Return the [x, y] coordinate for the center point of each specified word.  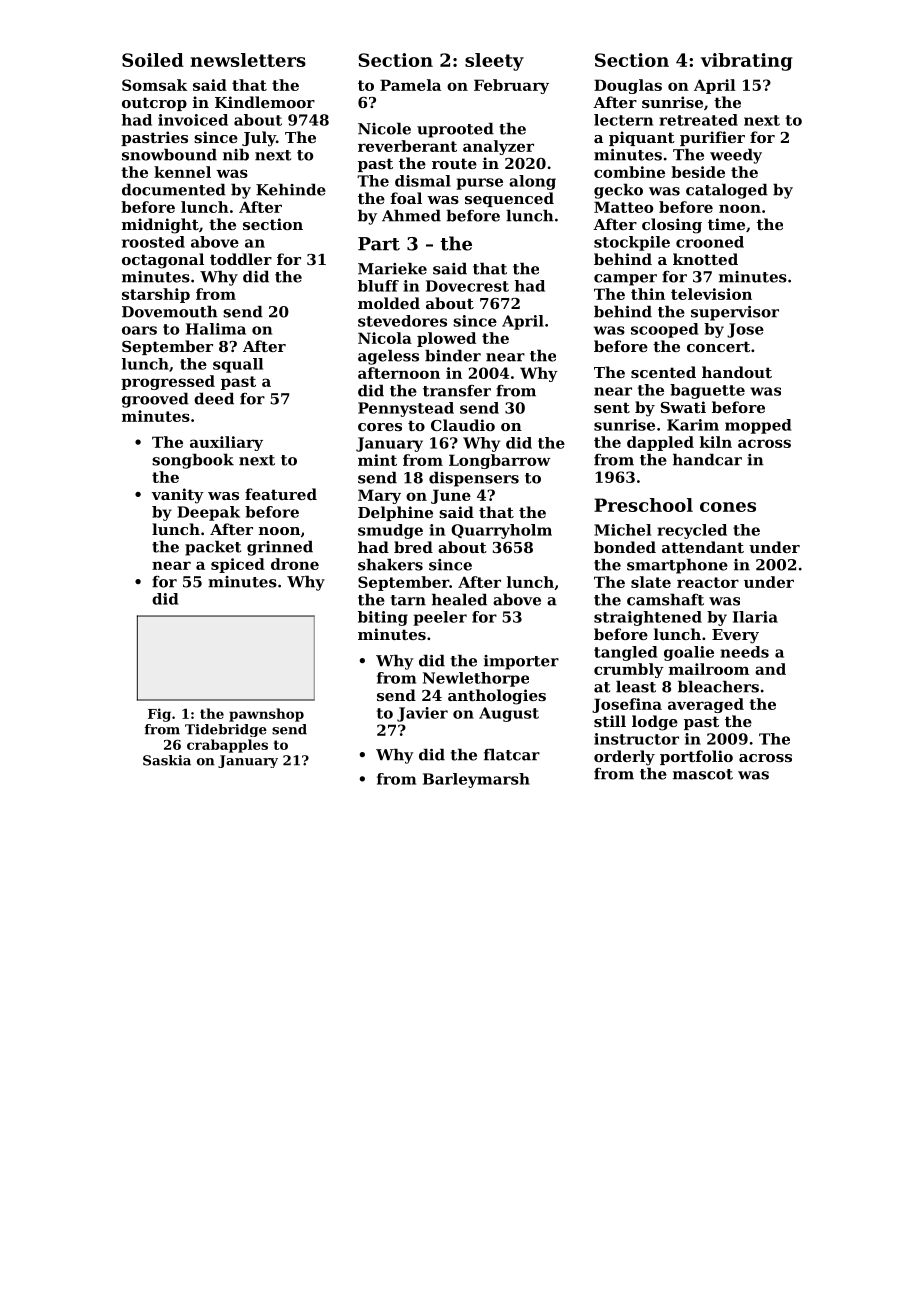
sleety [494, 62]
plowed [446, 339]
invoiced [193, 120]
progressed [168, 382]
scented [663, 372]
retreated [698, 120]
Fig [159, 715]
